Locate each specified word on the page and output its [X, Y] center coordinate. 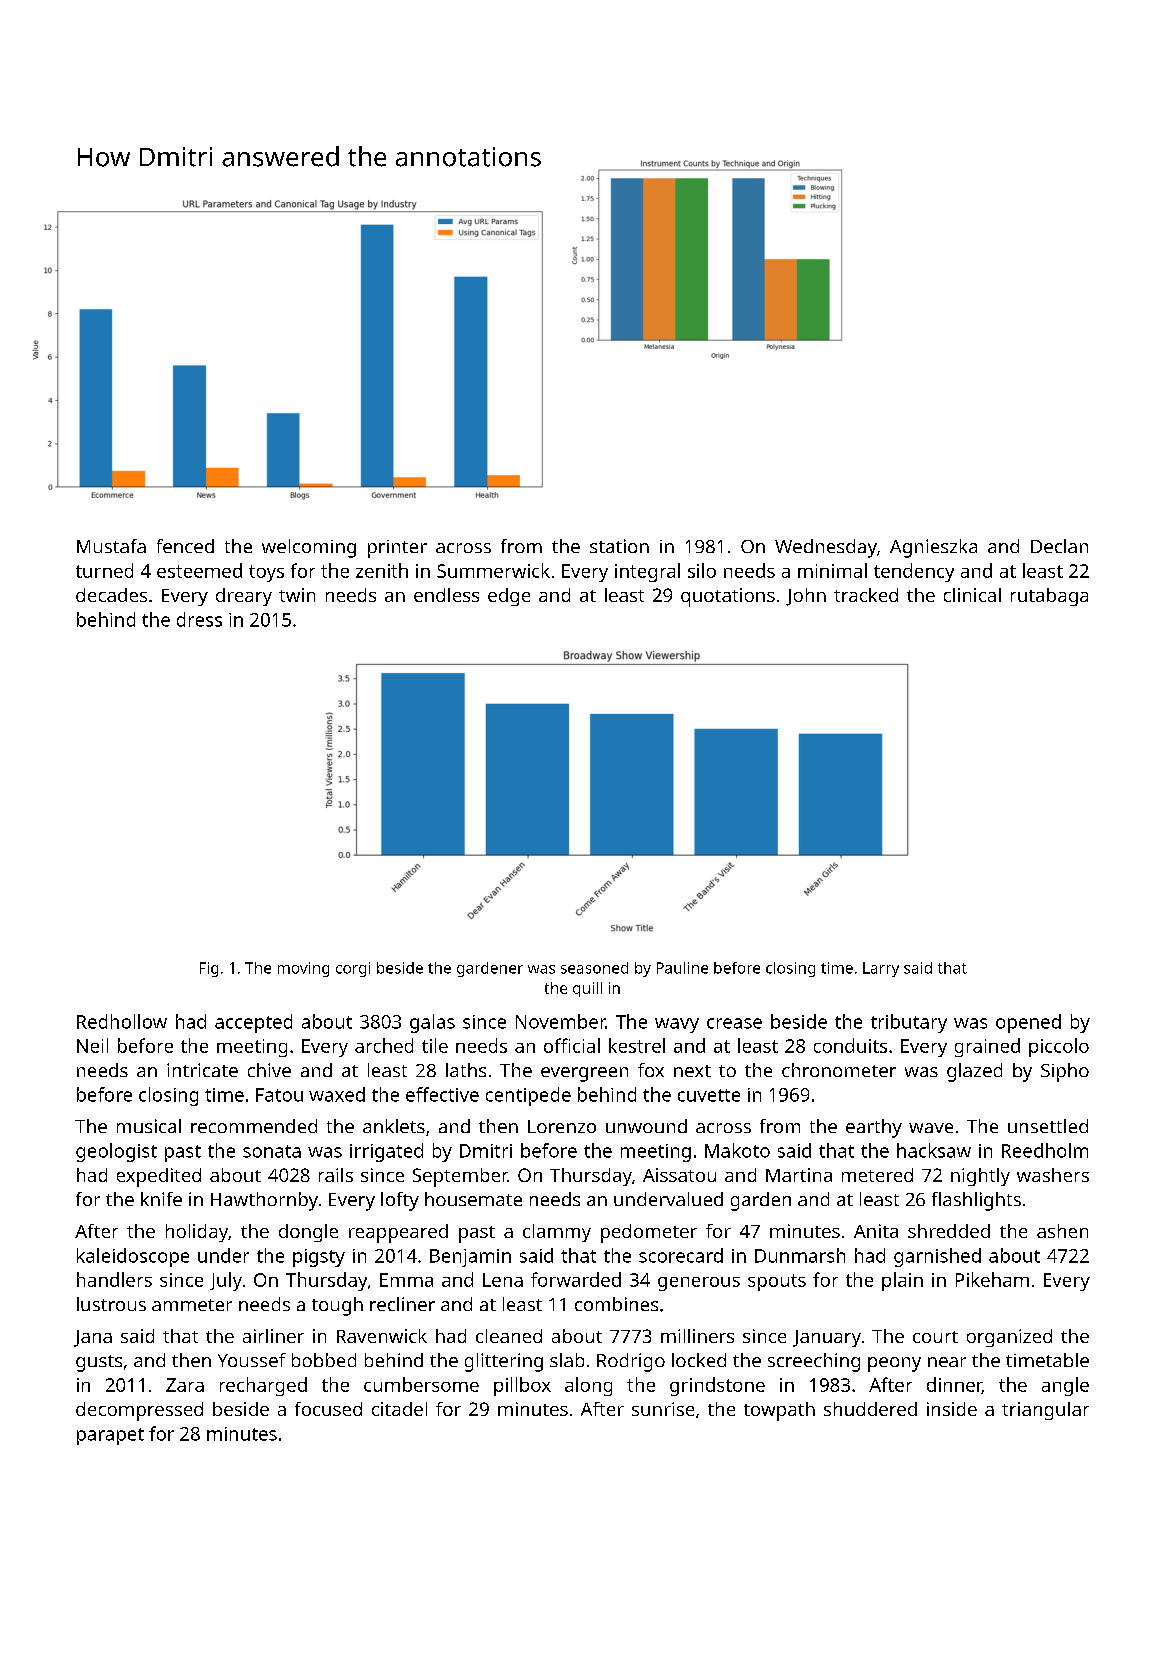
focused [328, 1409]
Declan [1059, 546]
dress [199, 619]
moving [303, 969]
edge [509, 597]
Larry [881, 969]
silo [702, 570]
